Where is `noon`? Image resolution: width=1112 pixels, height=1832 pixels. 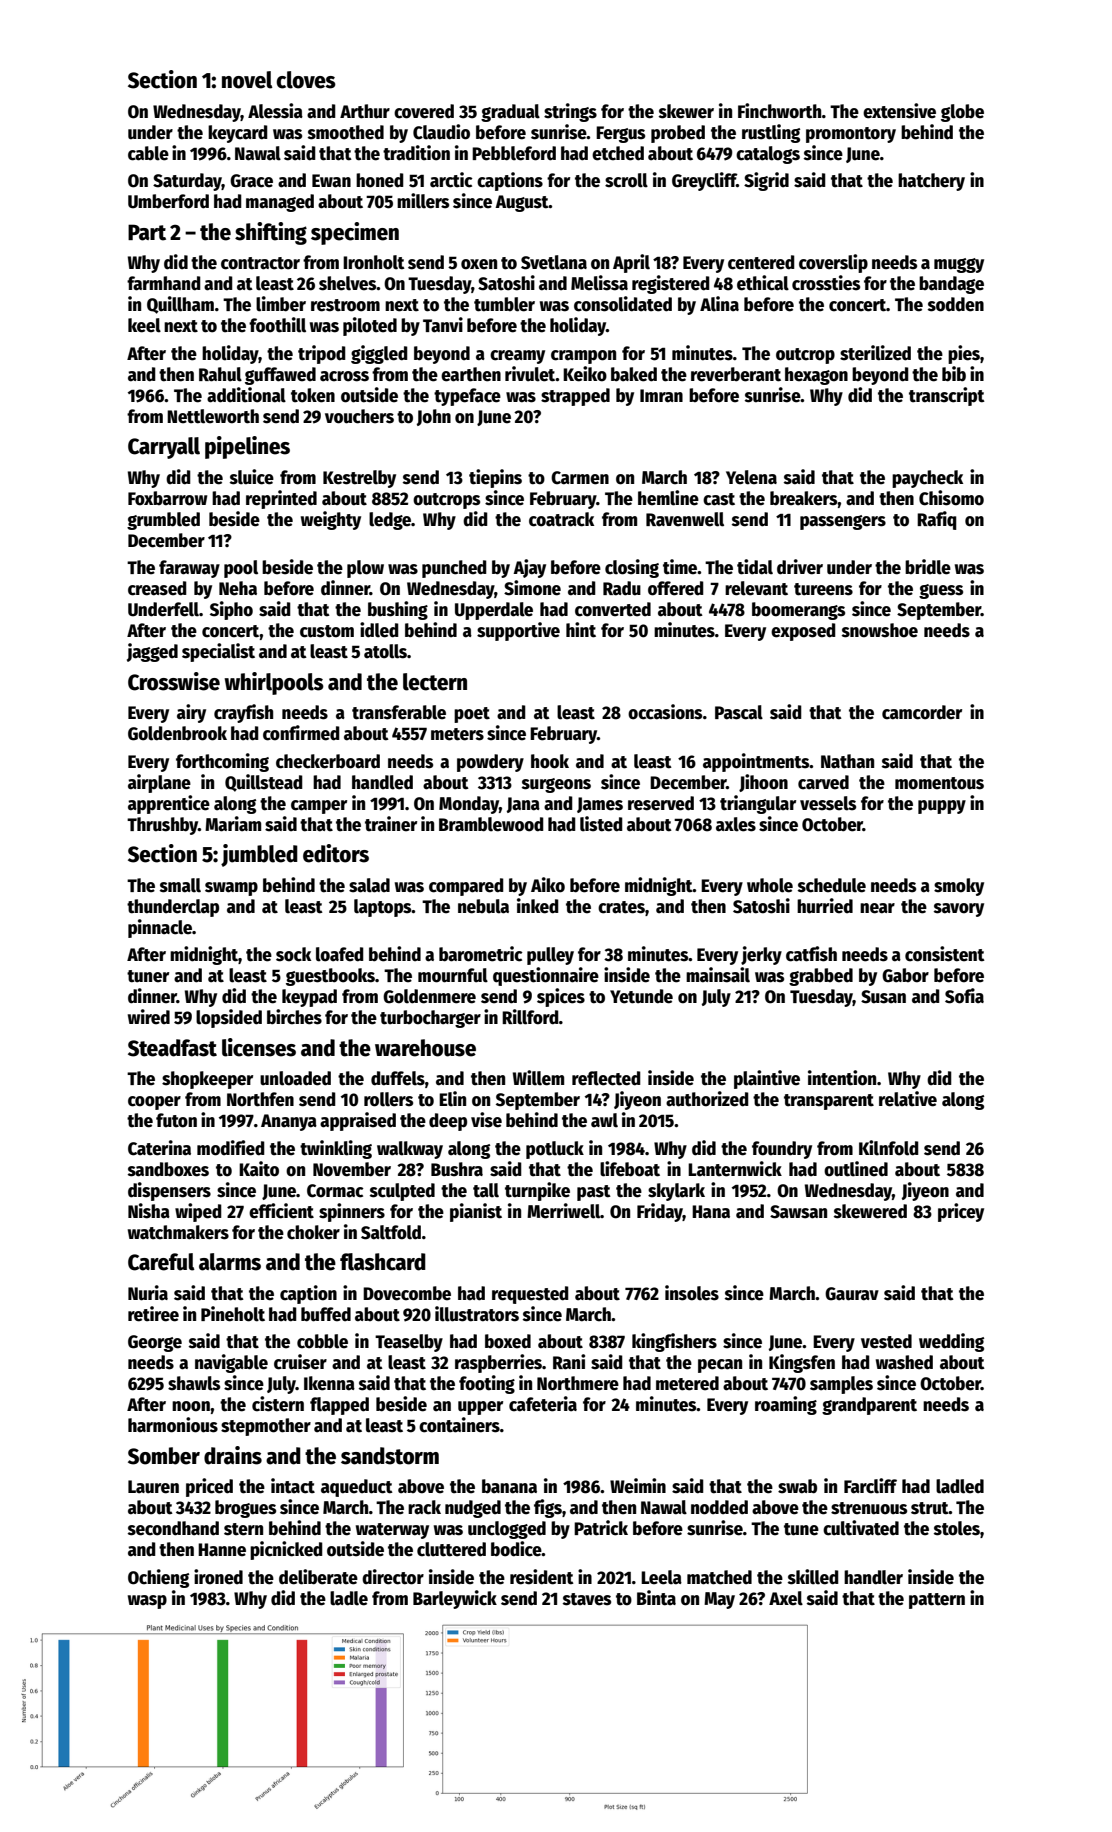 noon is located at coordinates (191, 1406).
